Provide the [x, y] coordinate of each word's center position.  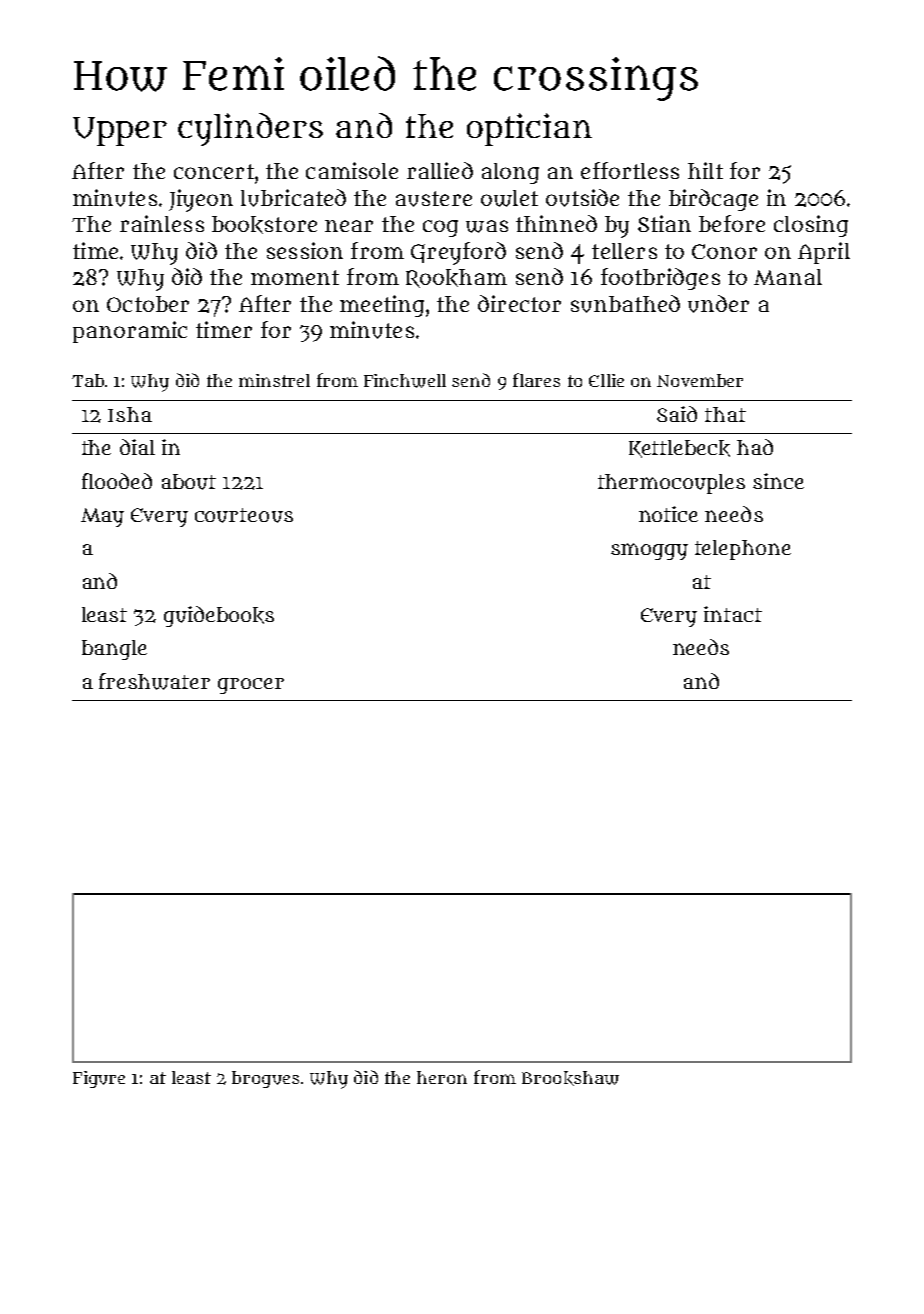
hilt [705, 170]
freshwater [154, 681]
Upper [120, 131]
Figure [99, 1079]
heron [442, 1077]
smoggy [649, 551]
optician [529, 129]
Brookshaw [570, 1078]
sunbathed [625, 304]
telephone [743, 550]
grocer [251, 686]
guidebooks [219, 616]
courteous [244, 515]
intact [733, 614]
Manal [788, 277]
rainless [162, 223]
